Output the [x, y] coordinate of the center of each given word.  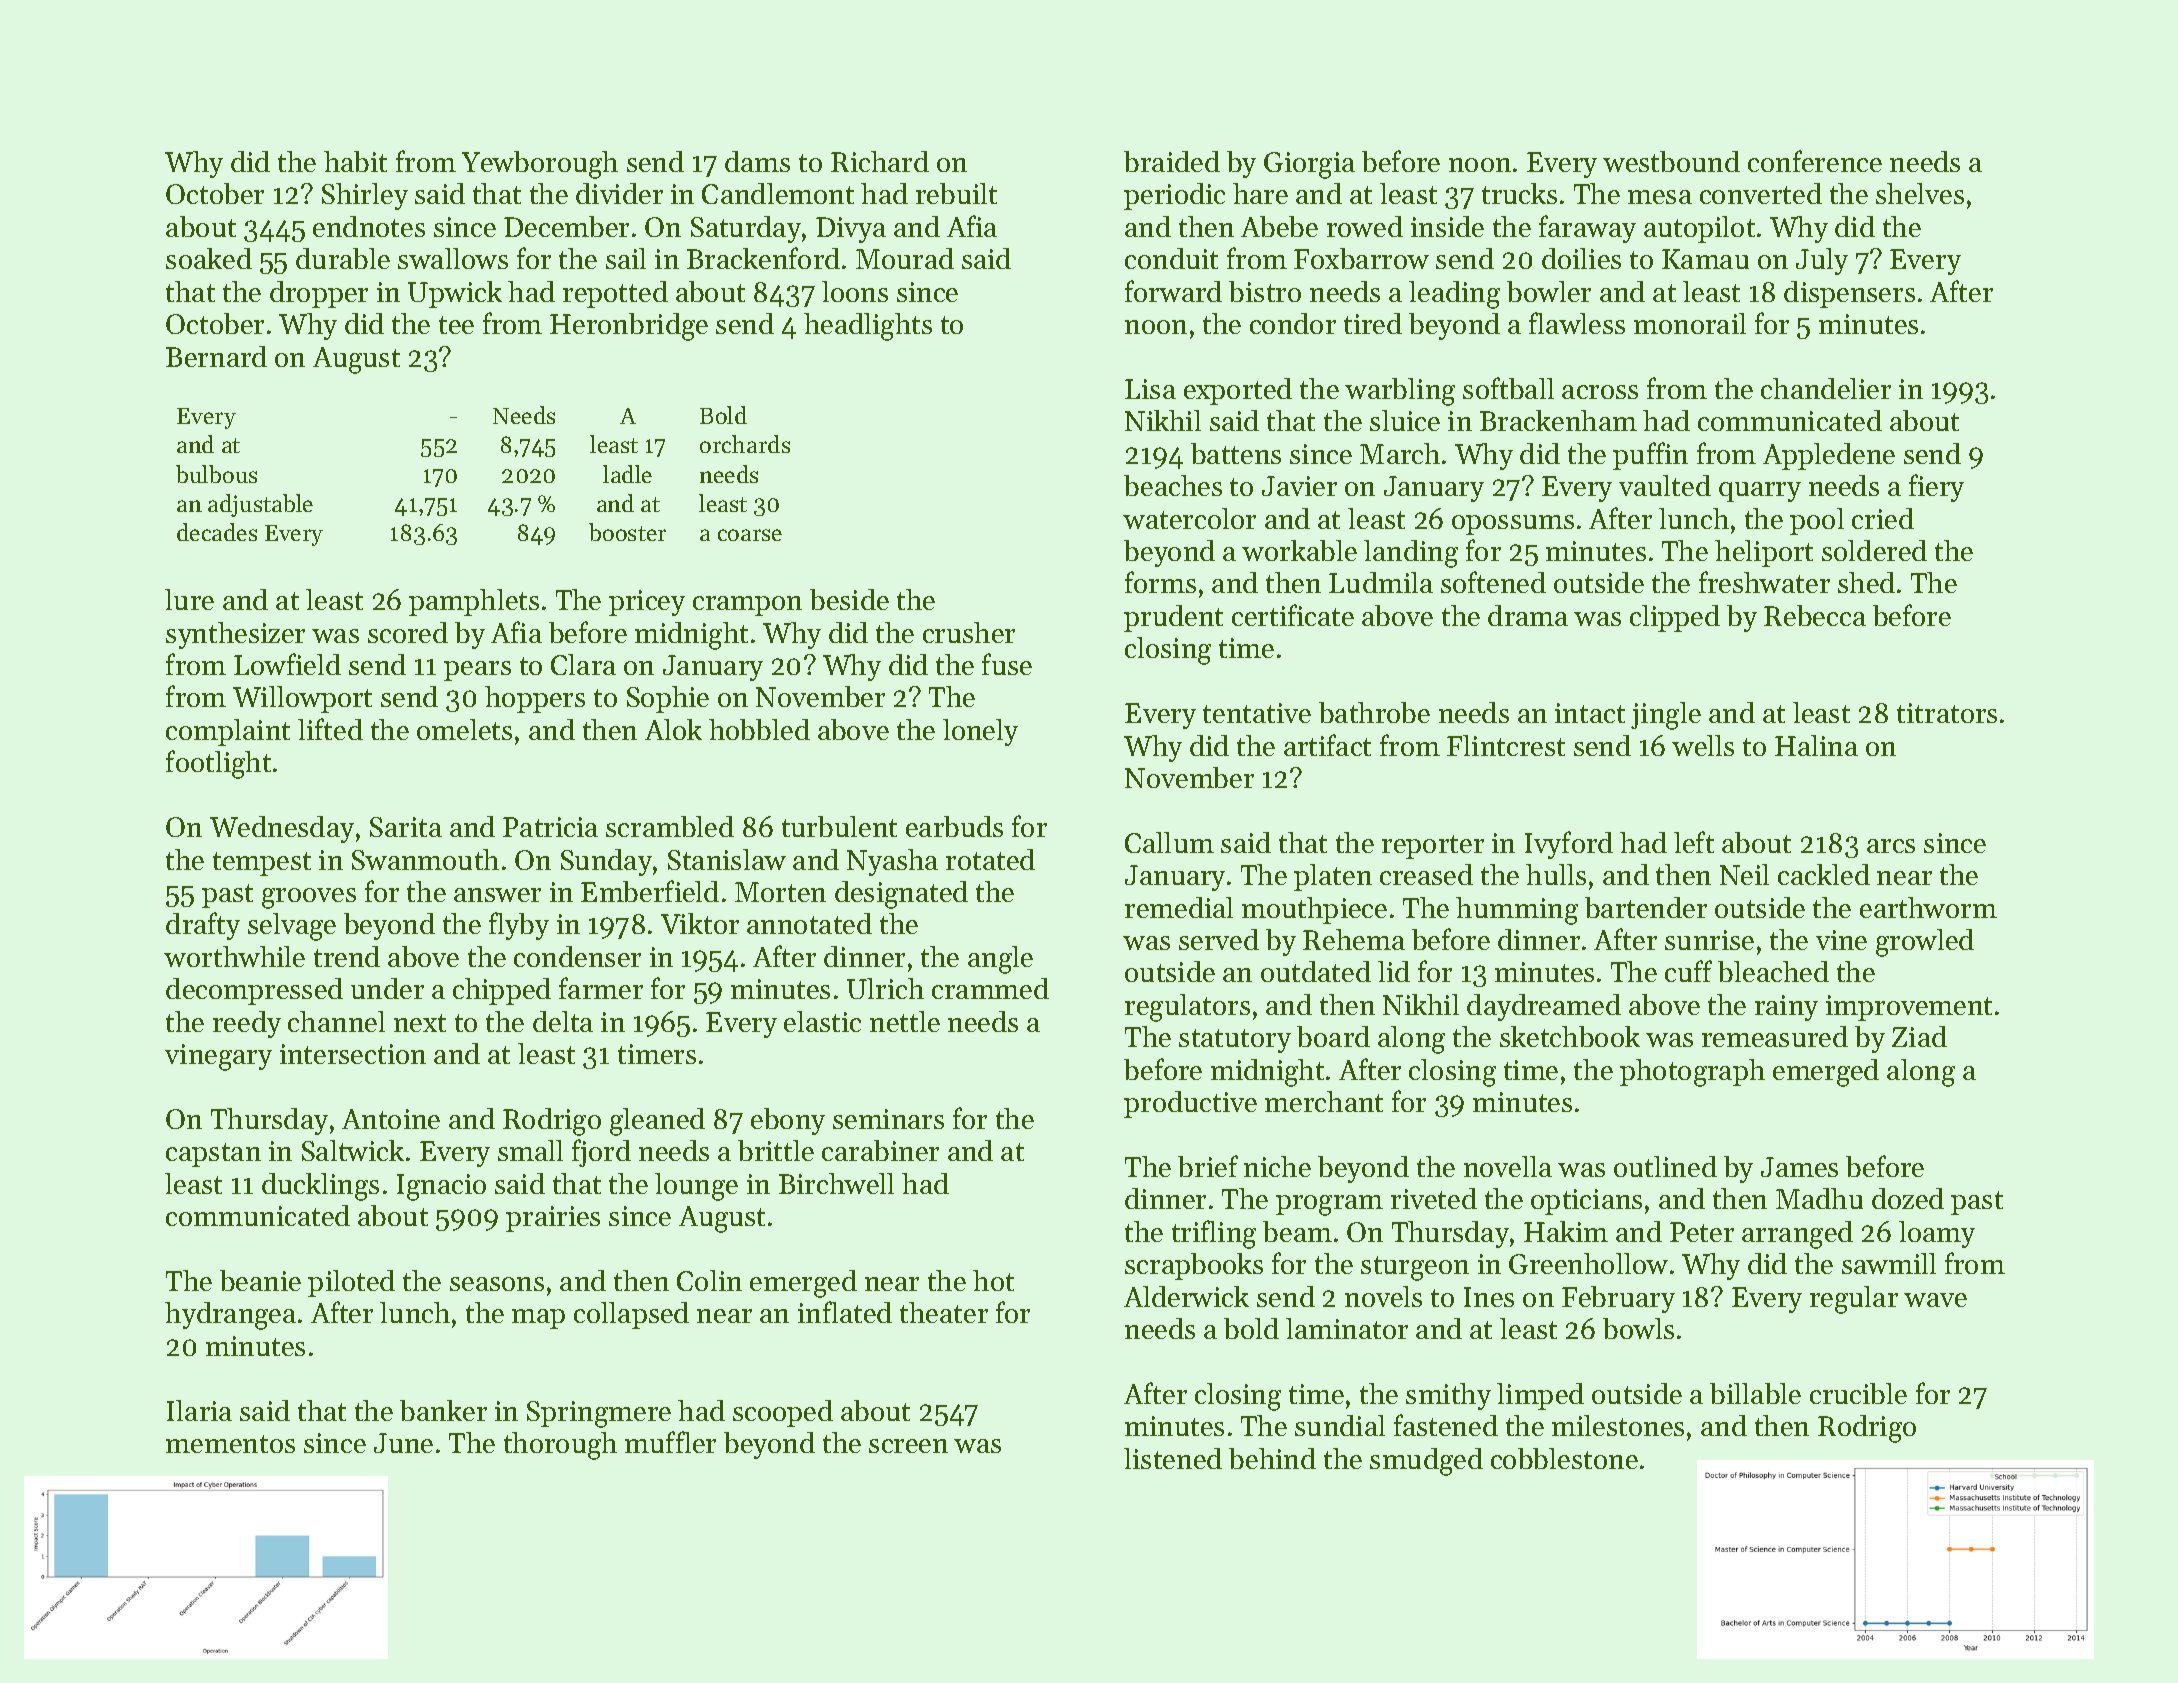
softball [1508, 388]
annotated [809, 923]
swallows [453, 258]
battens [1236, 453]
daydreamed [1544, 1007]
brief [1208, 1166]
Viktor [700, 923]
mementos [230, 1444]
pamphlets [474, 602]
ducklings [320, 1187]
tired [1373, 323]
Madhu [1819, 1198]
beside [849, 599]
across [1600, 392]
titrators [1947, 713]
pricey [647, 603]
